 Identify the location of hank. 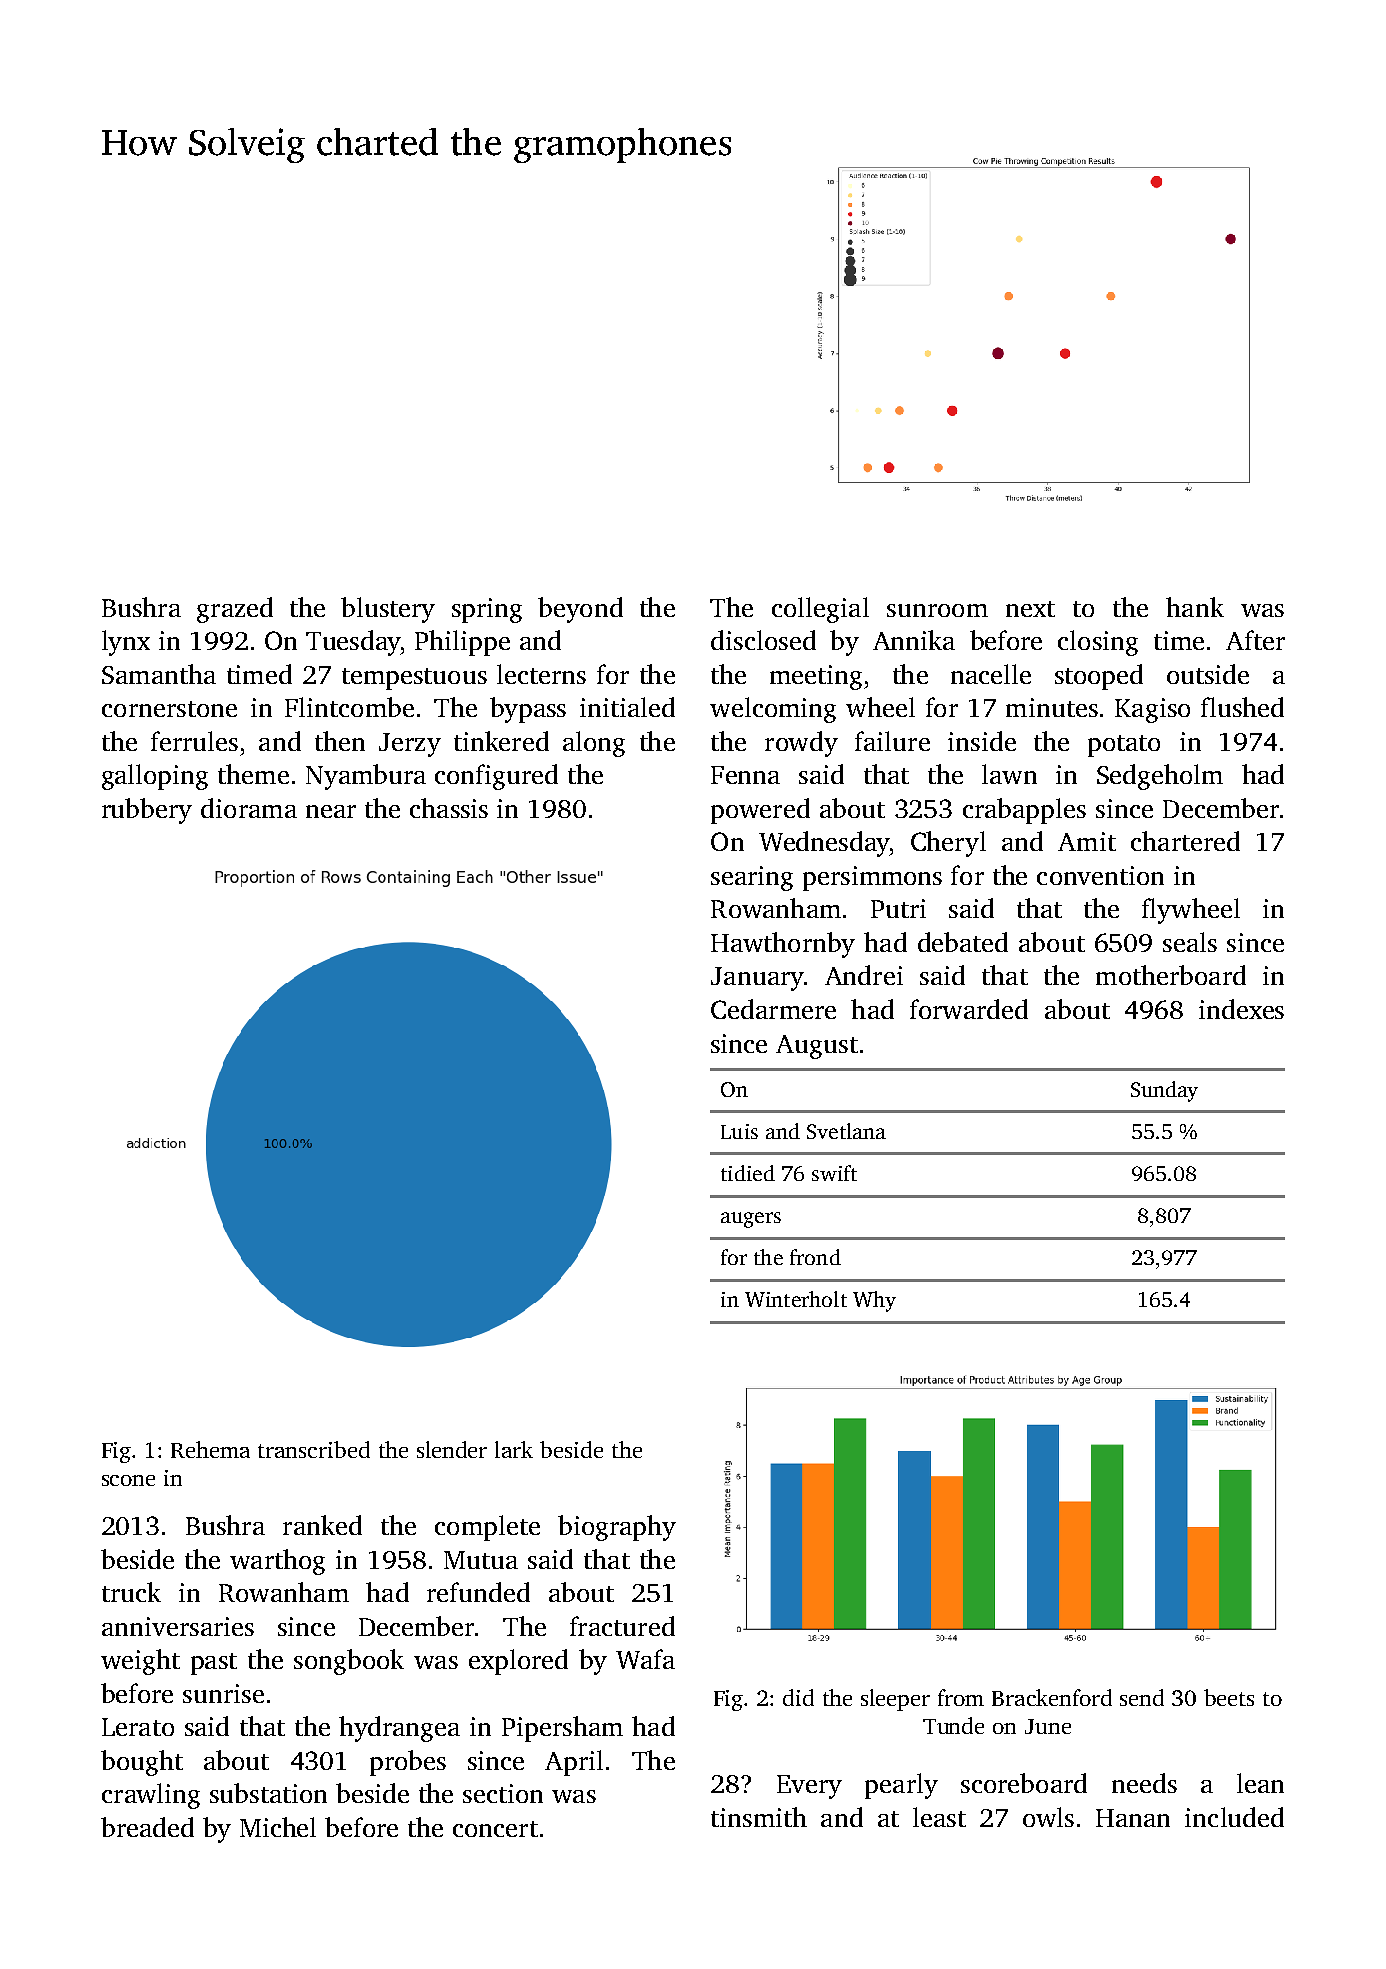
(1195, 607).
